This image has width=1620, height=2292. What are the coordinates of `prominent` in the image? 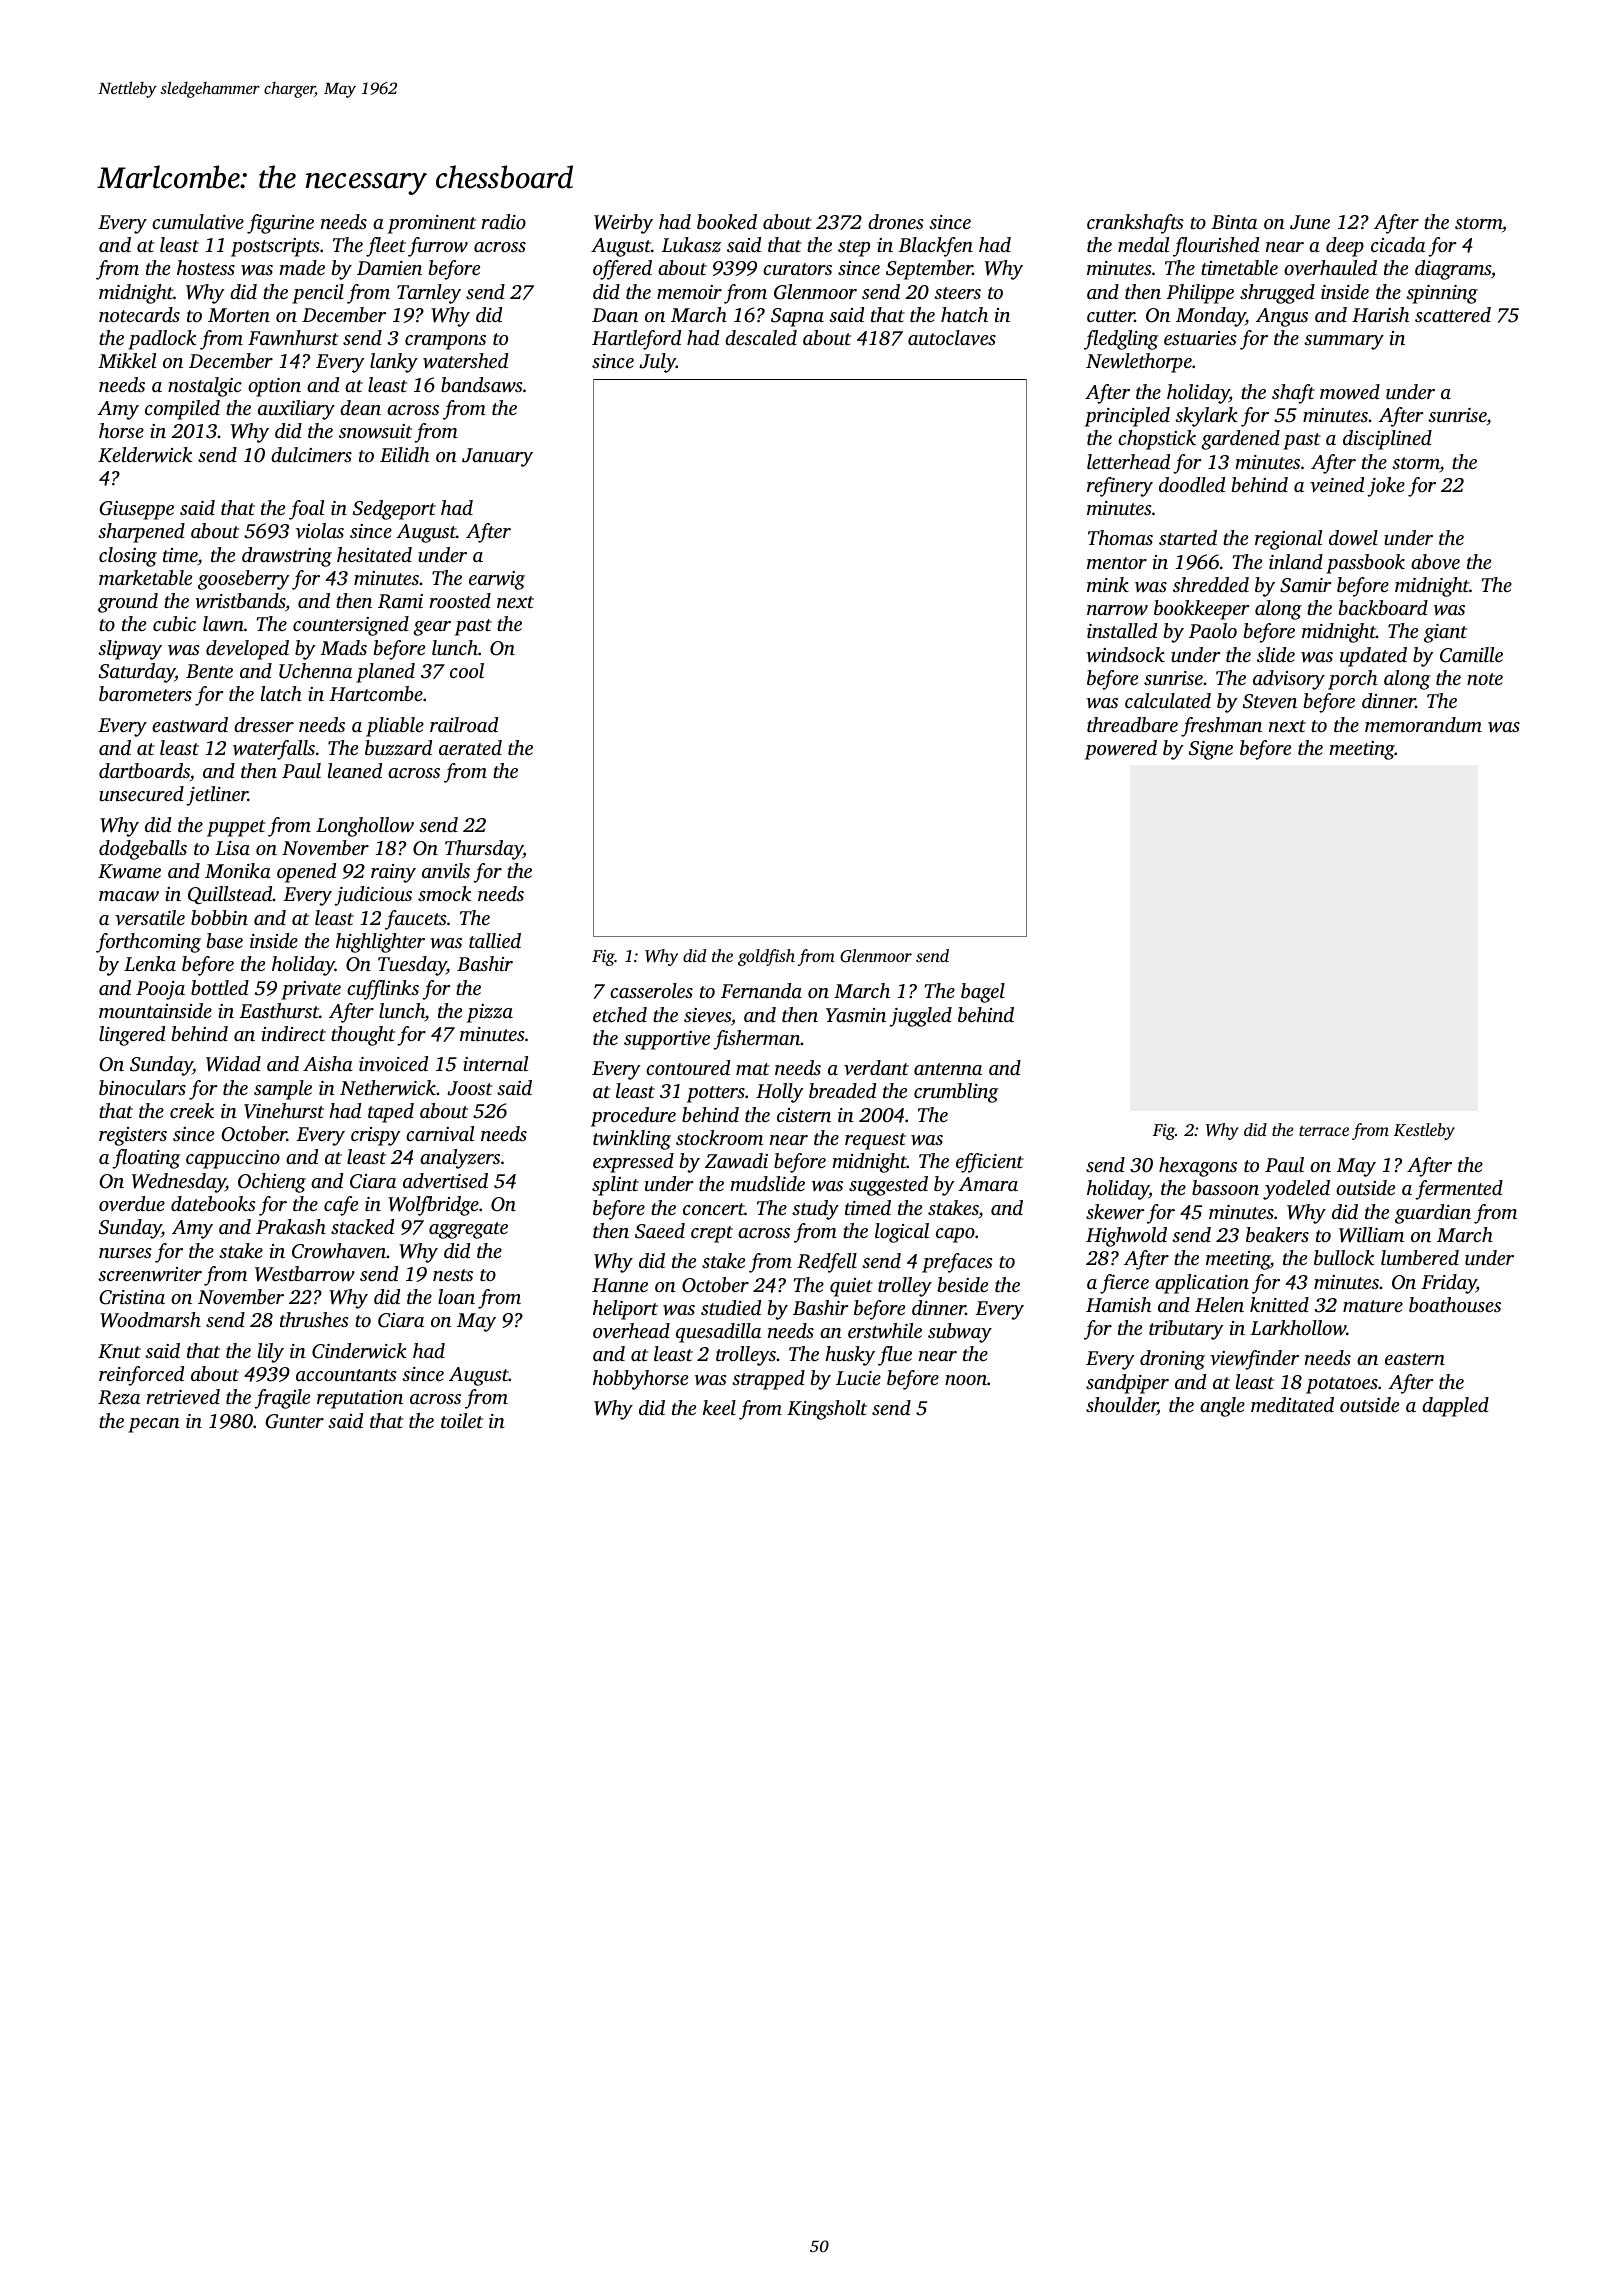 It's located at (432, 224).
